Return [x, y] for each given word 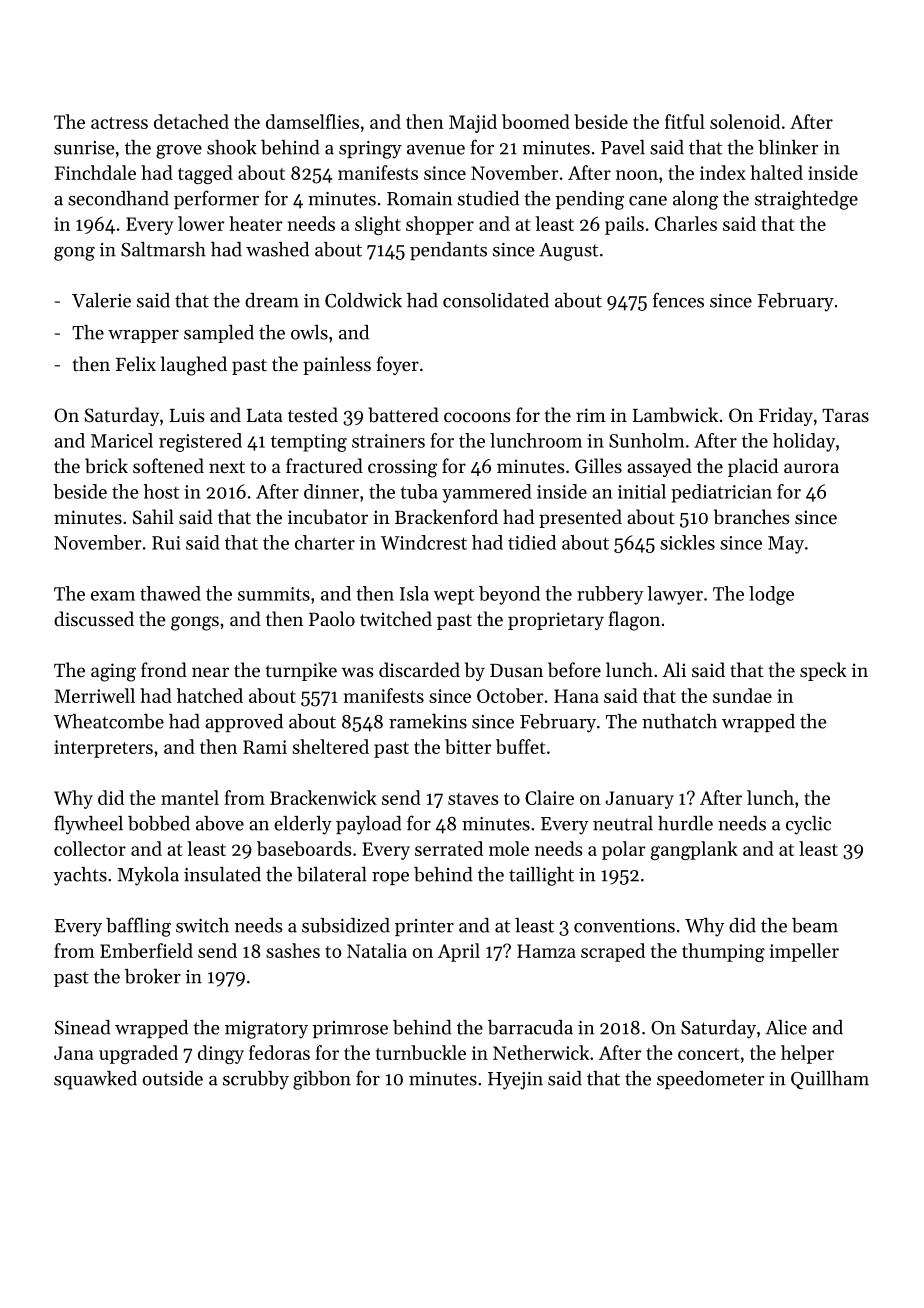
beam [815, 925]
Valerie [101, 300]
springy [370, 150]
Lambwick [675, 414]
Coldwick [363, 300]
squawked [95, 1080]
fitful [685, 121]
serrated [449, 848]
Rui [166, 543]
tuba [419, 491]
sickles [687, 542]
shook [232, 147]
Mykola [148, 876]
